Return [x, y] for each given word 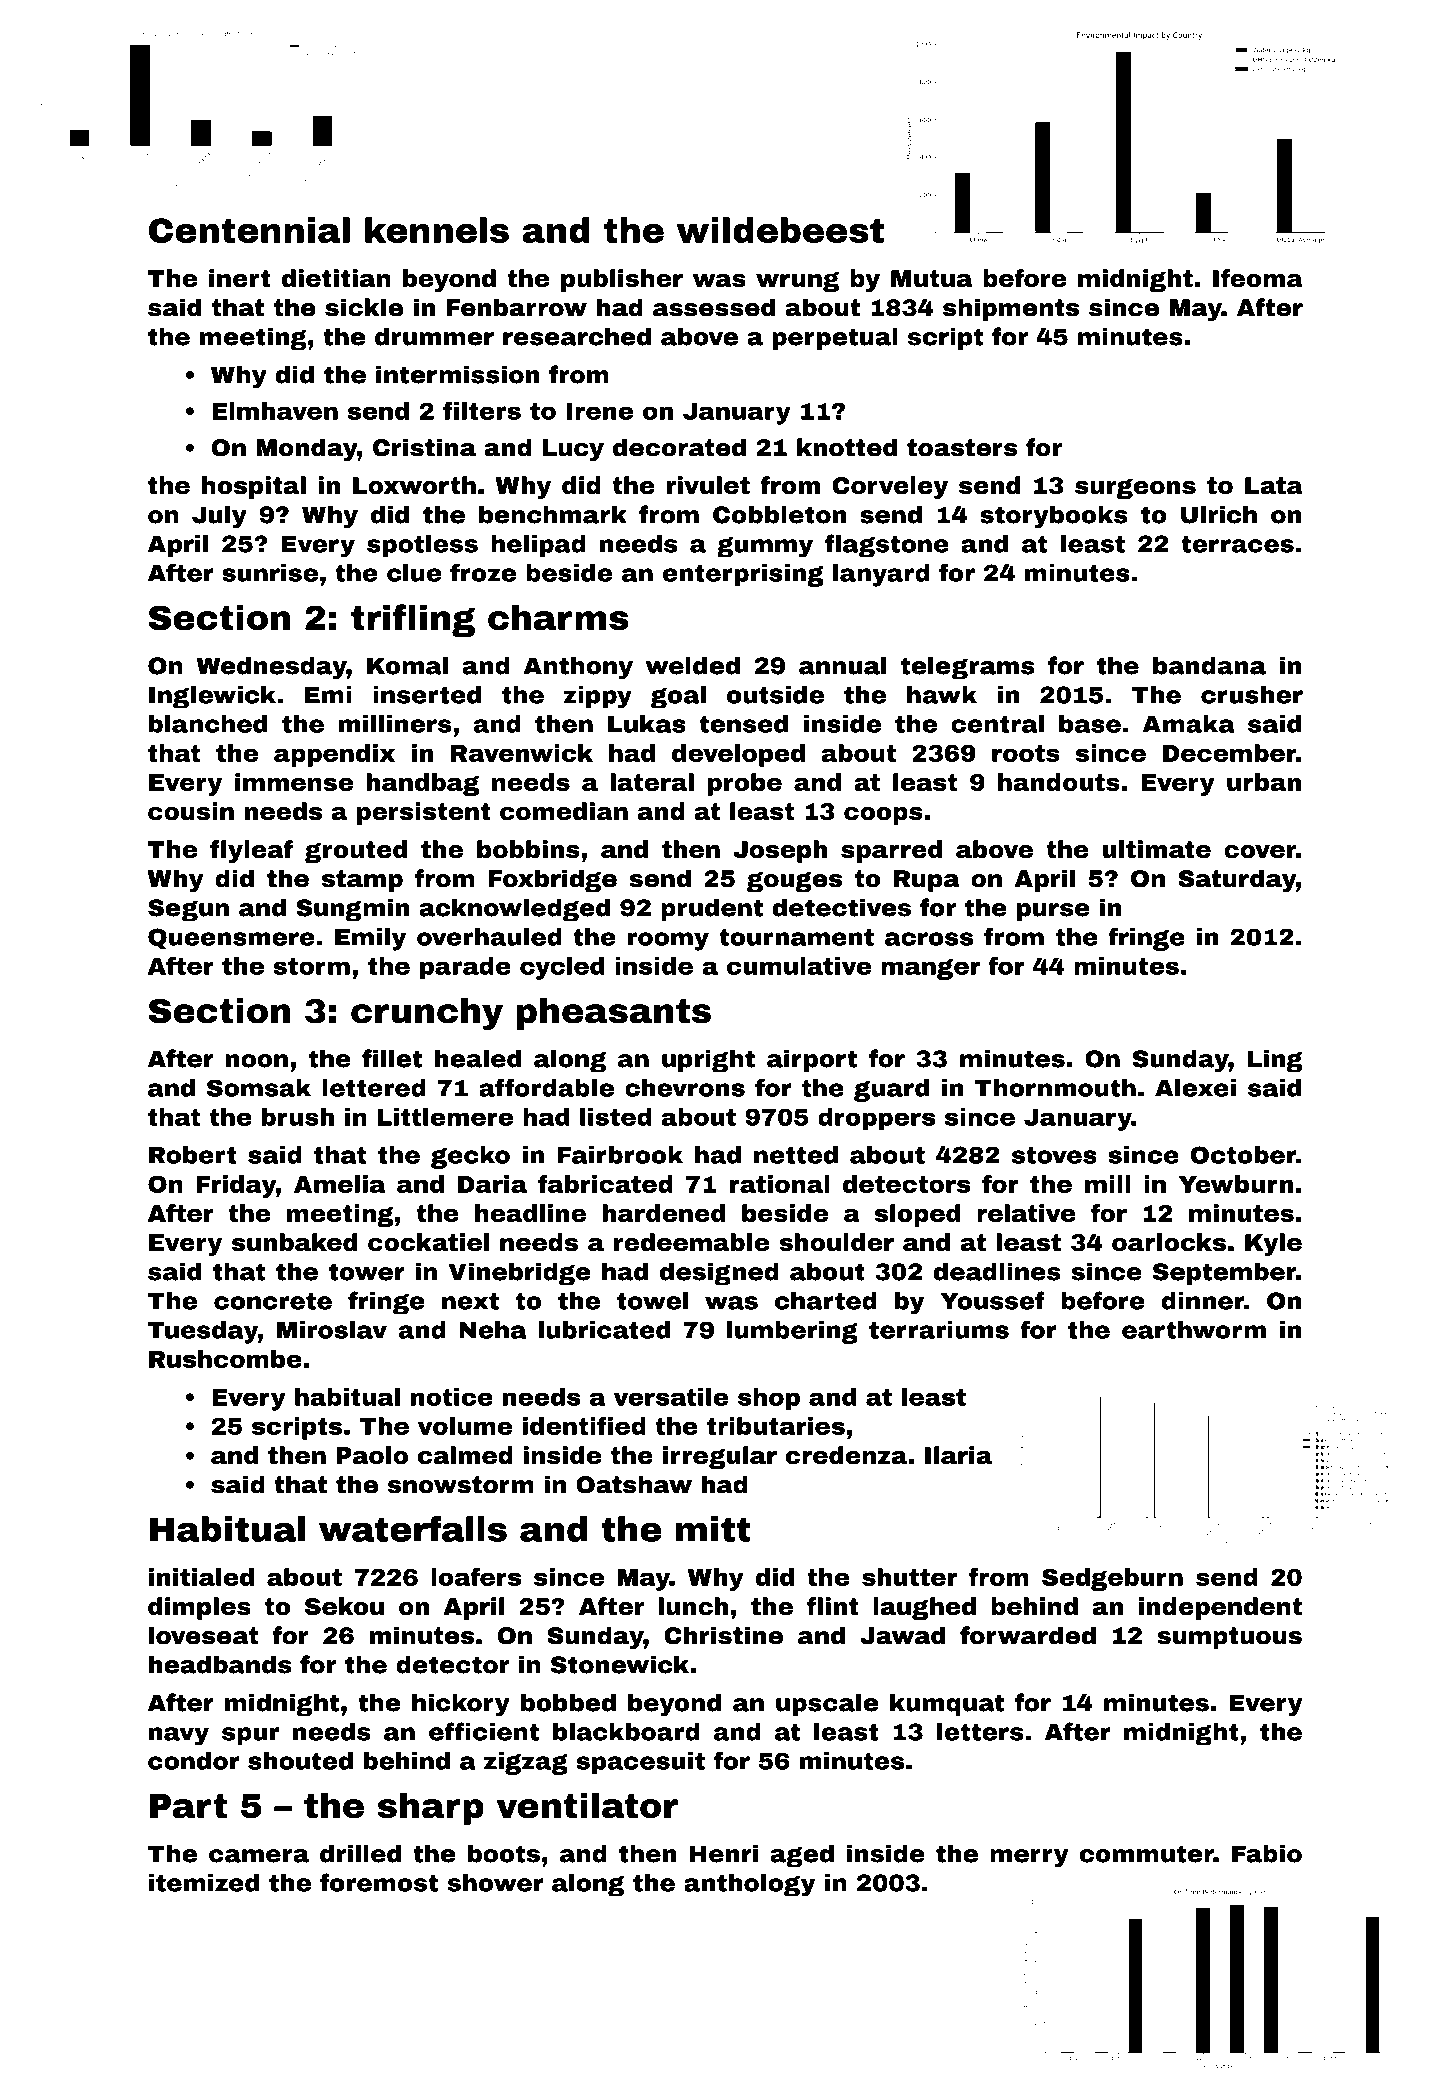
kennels [437, 230]
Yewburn [1236, 1184]
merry [1029, 1858]
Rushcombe [225, 1359]
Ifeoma [1258, 278]
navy [179, 1736]
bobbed [568, 1702]
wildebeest [780, 230]
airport [812, 1060]
